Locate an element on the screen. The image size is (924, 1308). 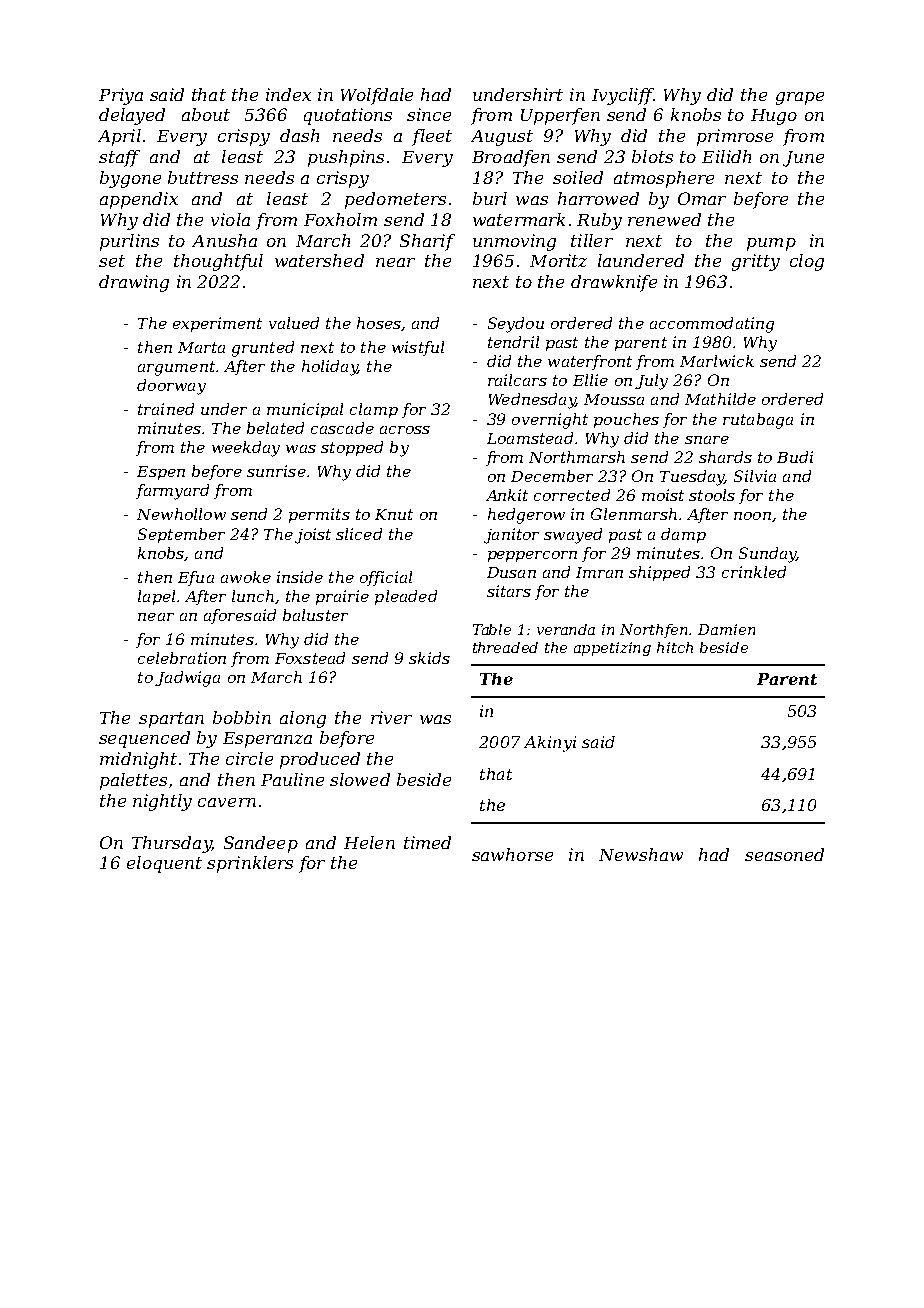
Foxstead is located at coordinates (310, 658).
